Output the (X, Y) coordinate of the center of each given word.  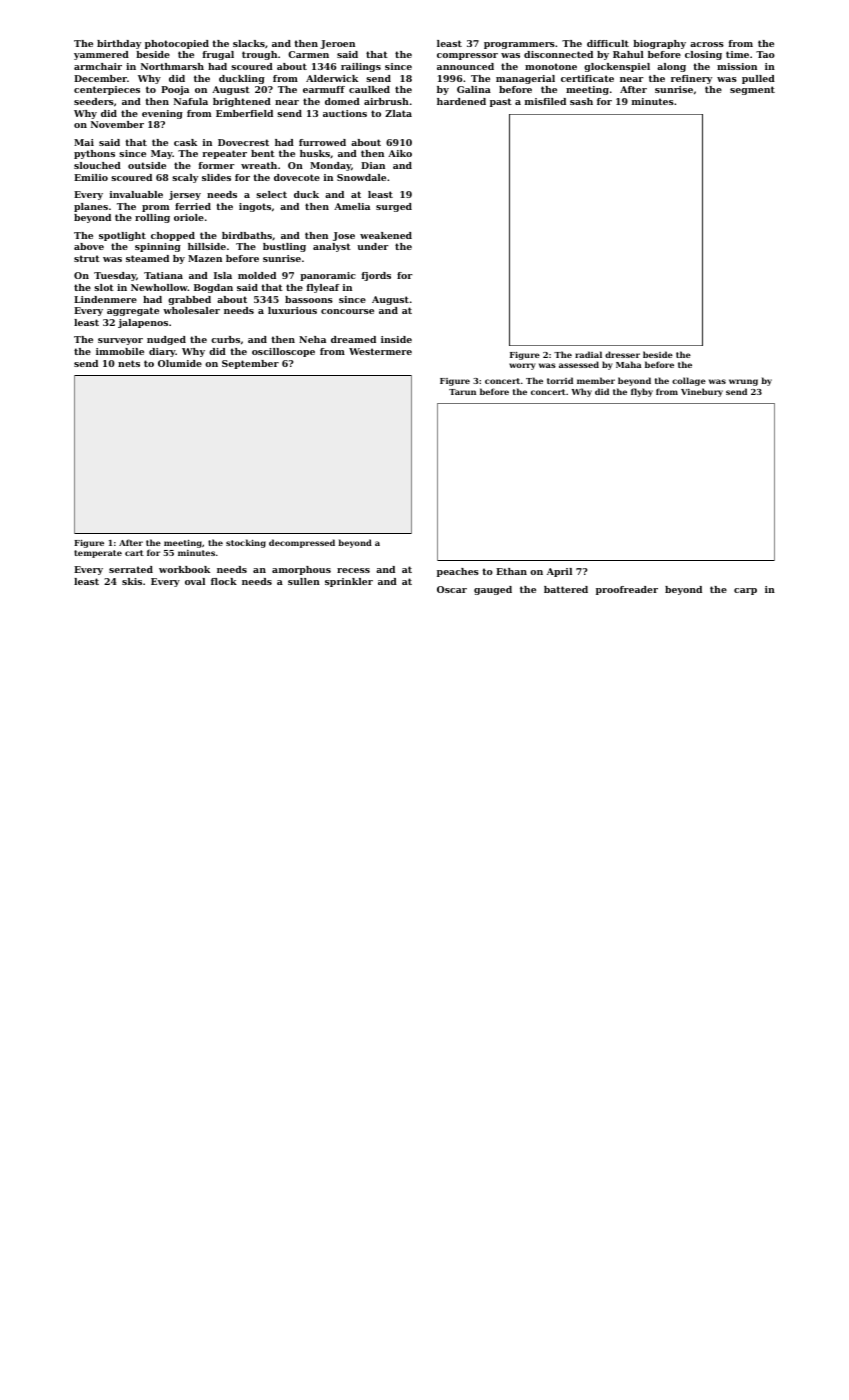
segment (752, 90)
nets (129, 363)
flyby (642, 392)
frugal (218, 55)
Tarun (462, 392)
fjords (376, 276)
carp (745, 591)
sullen (304, 581)
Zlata (398, 113)
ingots (255, 207)
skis (132, 581)
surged (394, 207)
